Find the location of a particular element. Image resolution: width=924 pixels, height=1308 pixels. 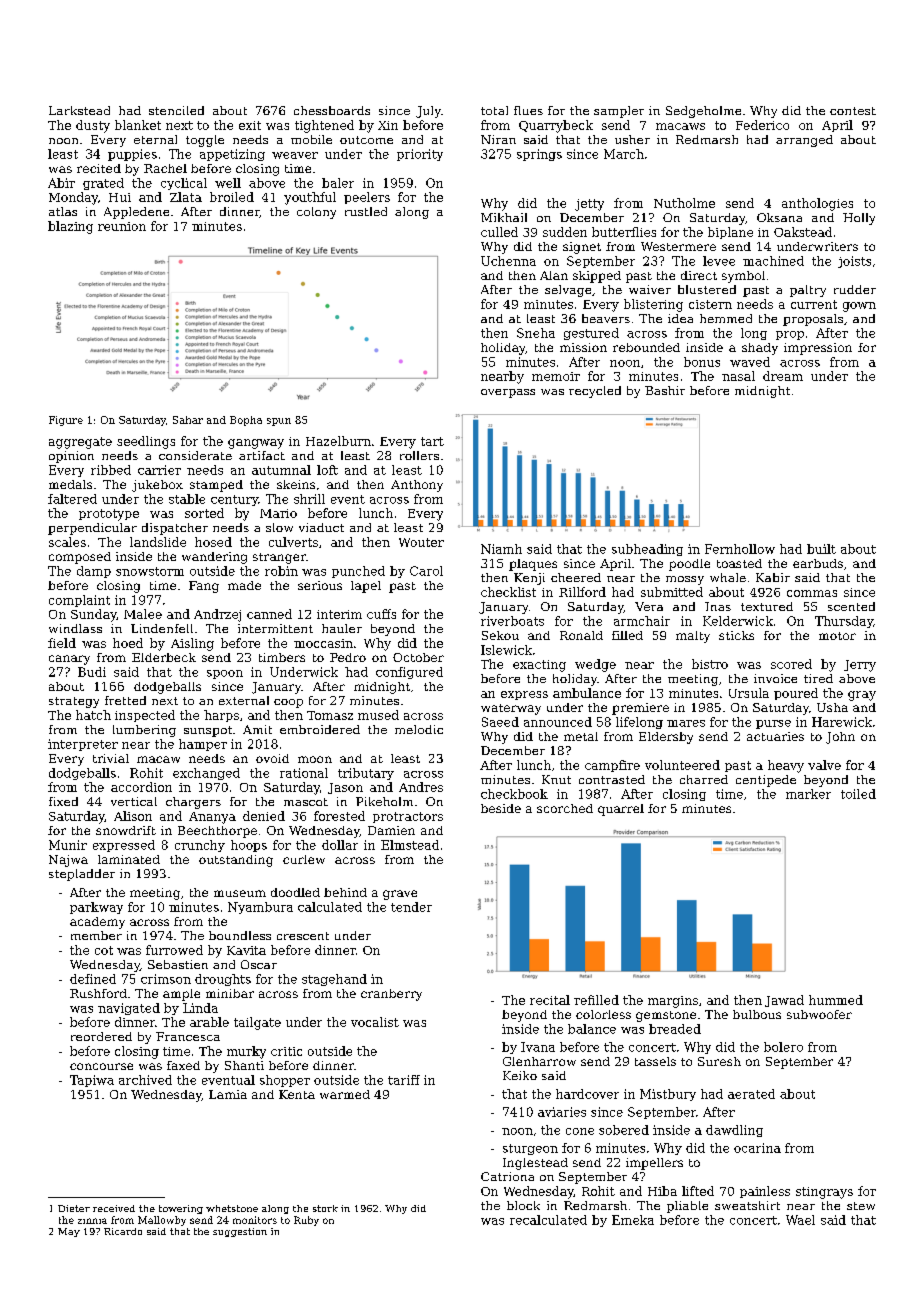

stenciled is located at coordinates (176, 110).
